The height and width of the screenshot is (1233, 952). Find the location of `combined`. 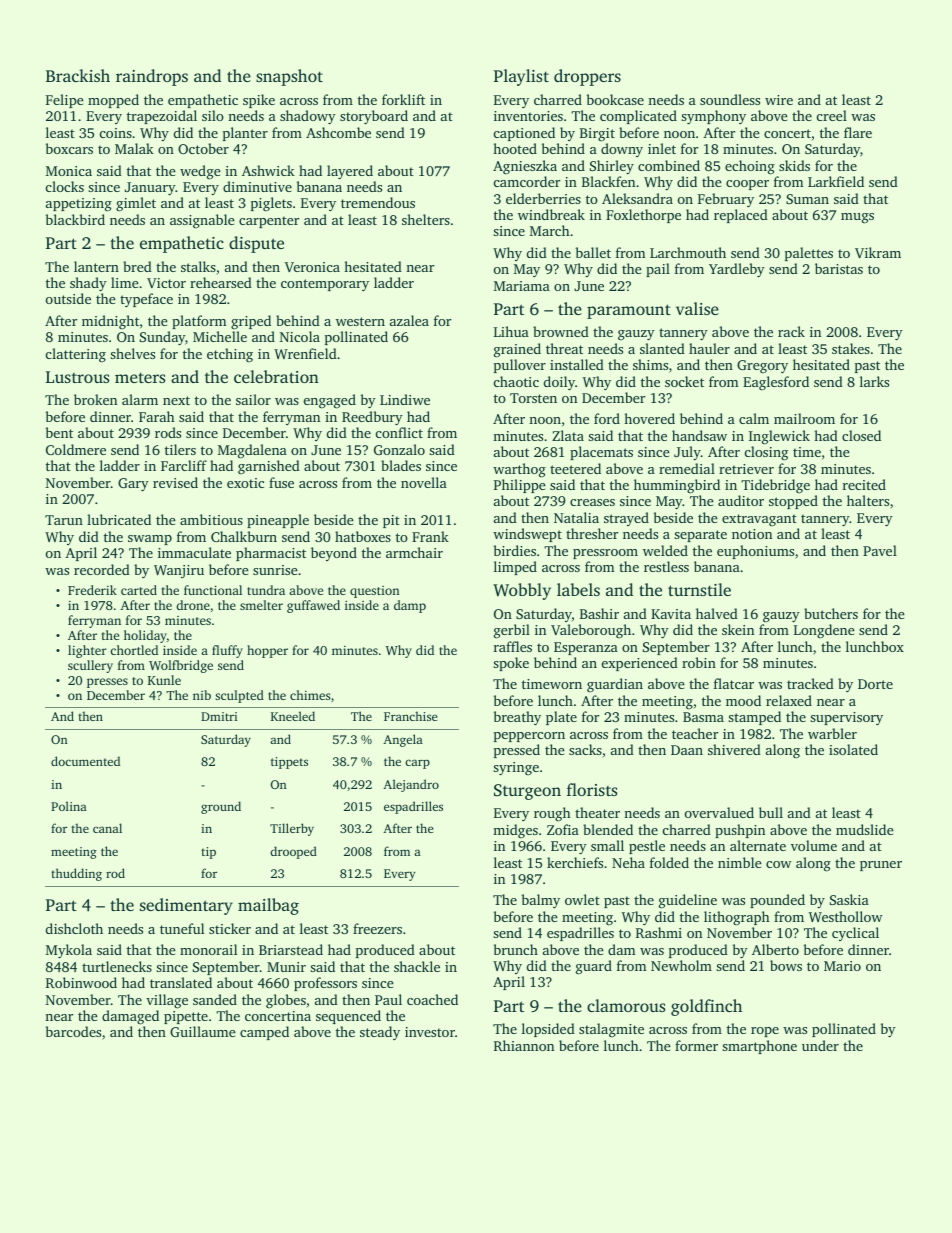

combined is located at coordinates (669, 165).
